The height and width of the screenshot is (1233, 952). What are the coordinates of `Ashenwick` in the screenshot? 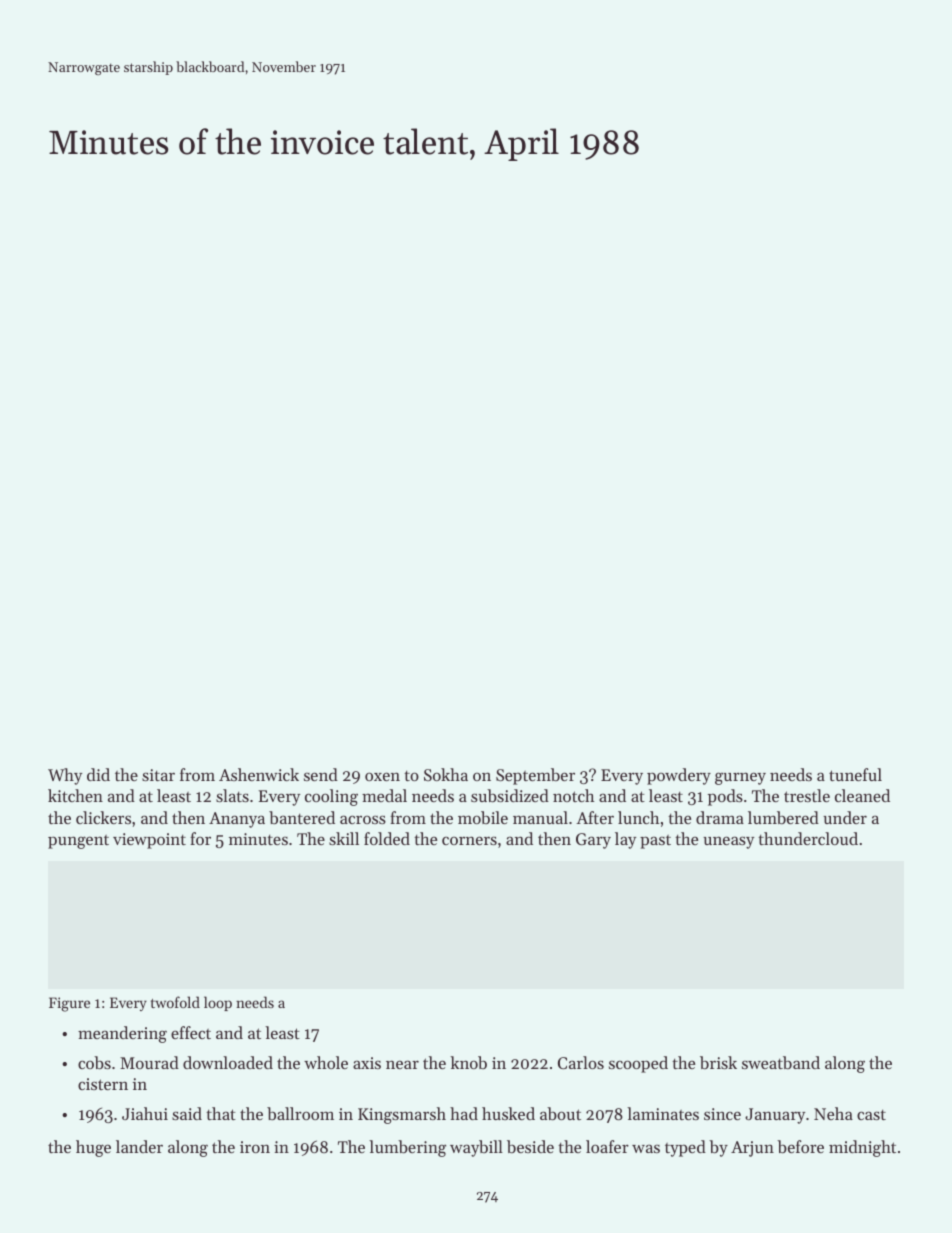 It's located at (259, 774).
